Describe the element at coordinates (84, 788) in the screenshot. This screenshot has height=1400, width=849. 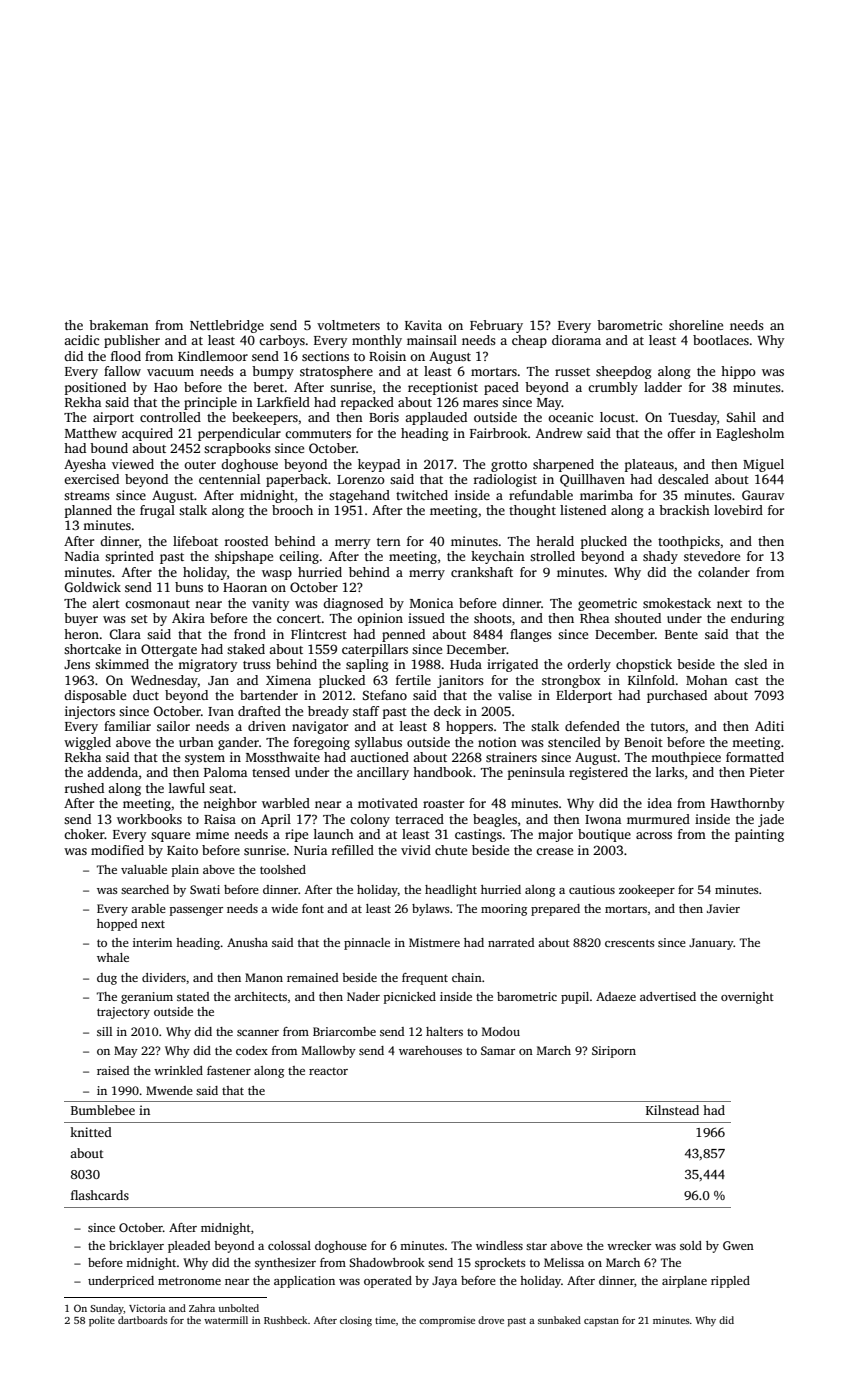
I see `rushed` at that location.
